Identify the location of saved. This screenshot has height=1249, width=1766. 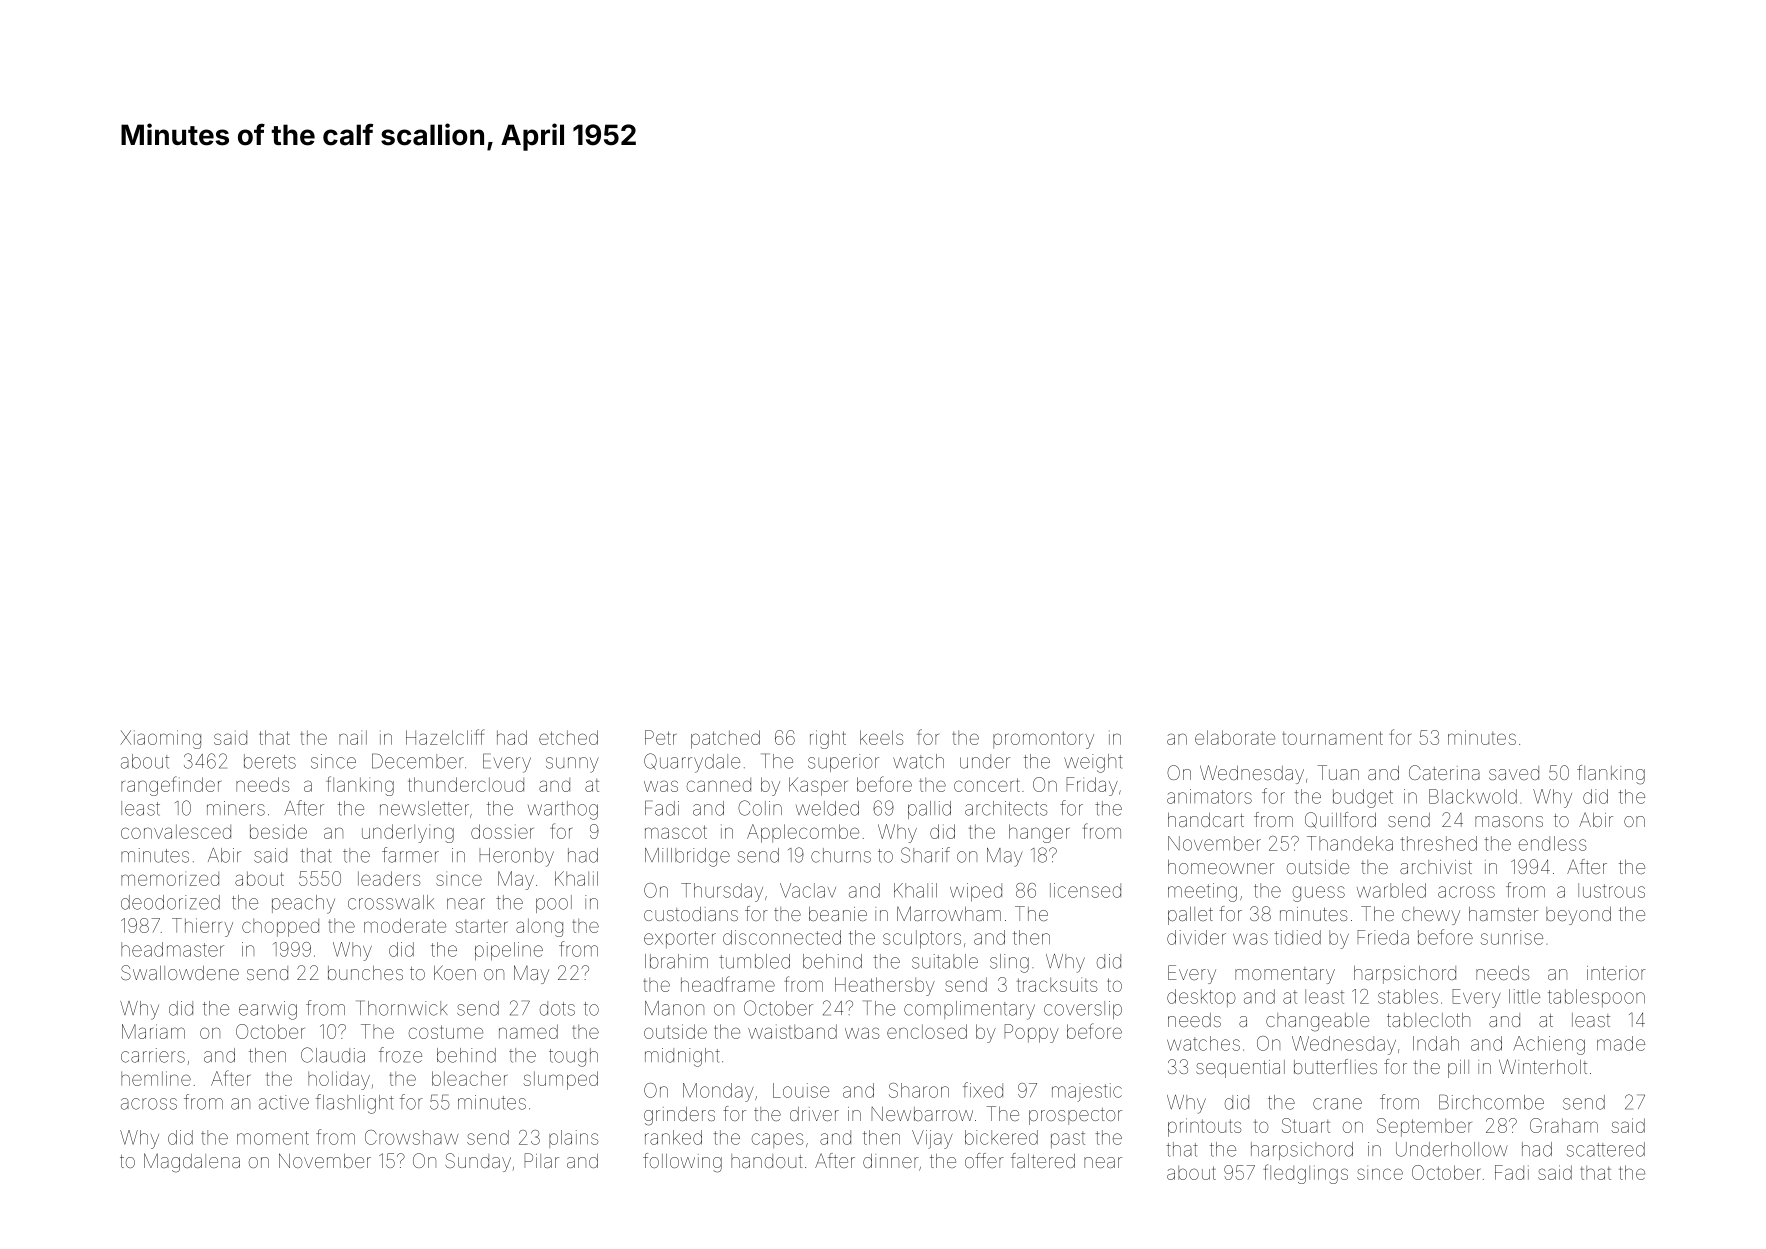
(1514, 773).
